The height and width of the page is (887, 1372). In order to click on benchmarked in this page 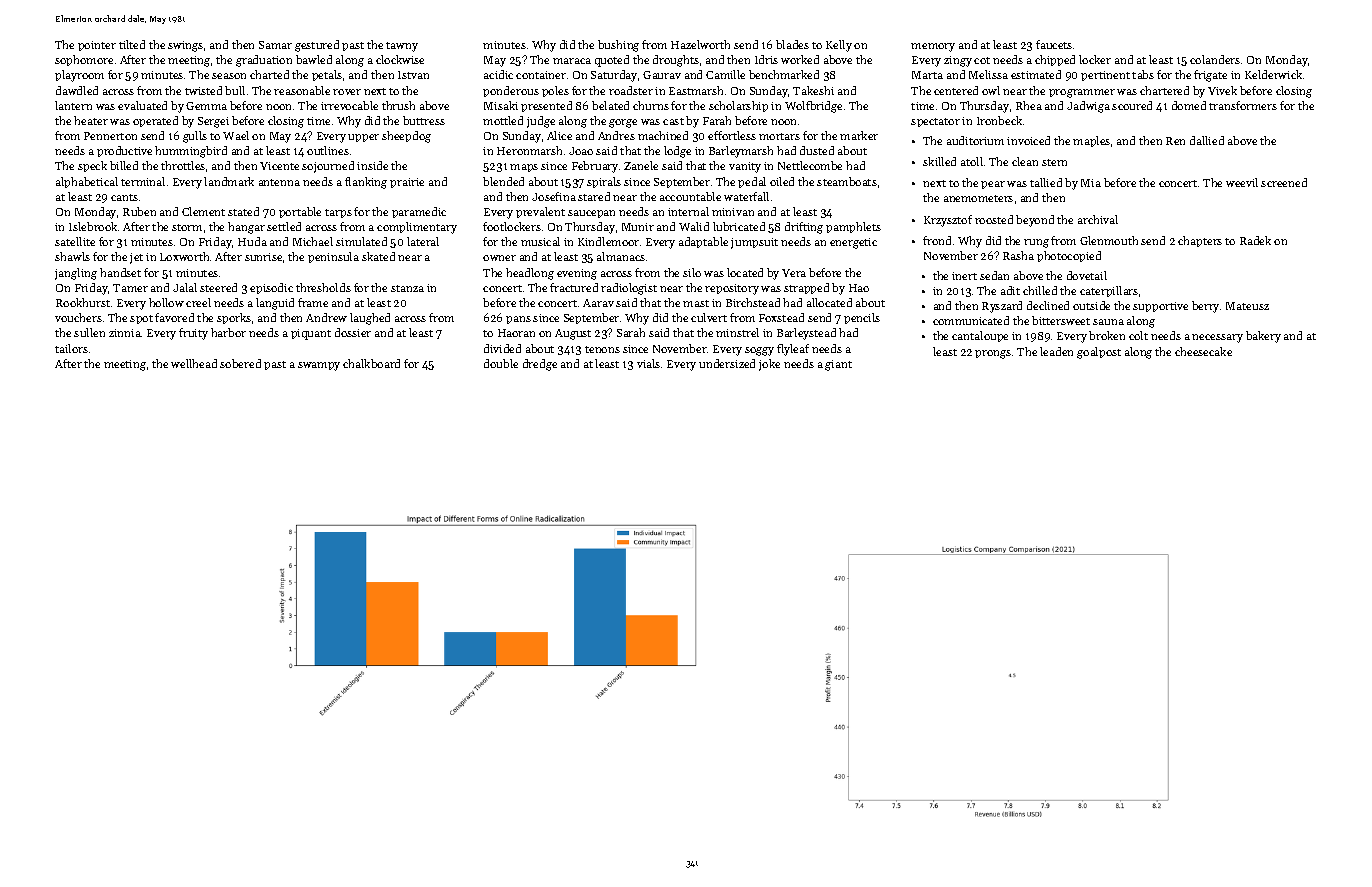, I will do `click(784, 74)`.
